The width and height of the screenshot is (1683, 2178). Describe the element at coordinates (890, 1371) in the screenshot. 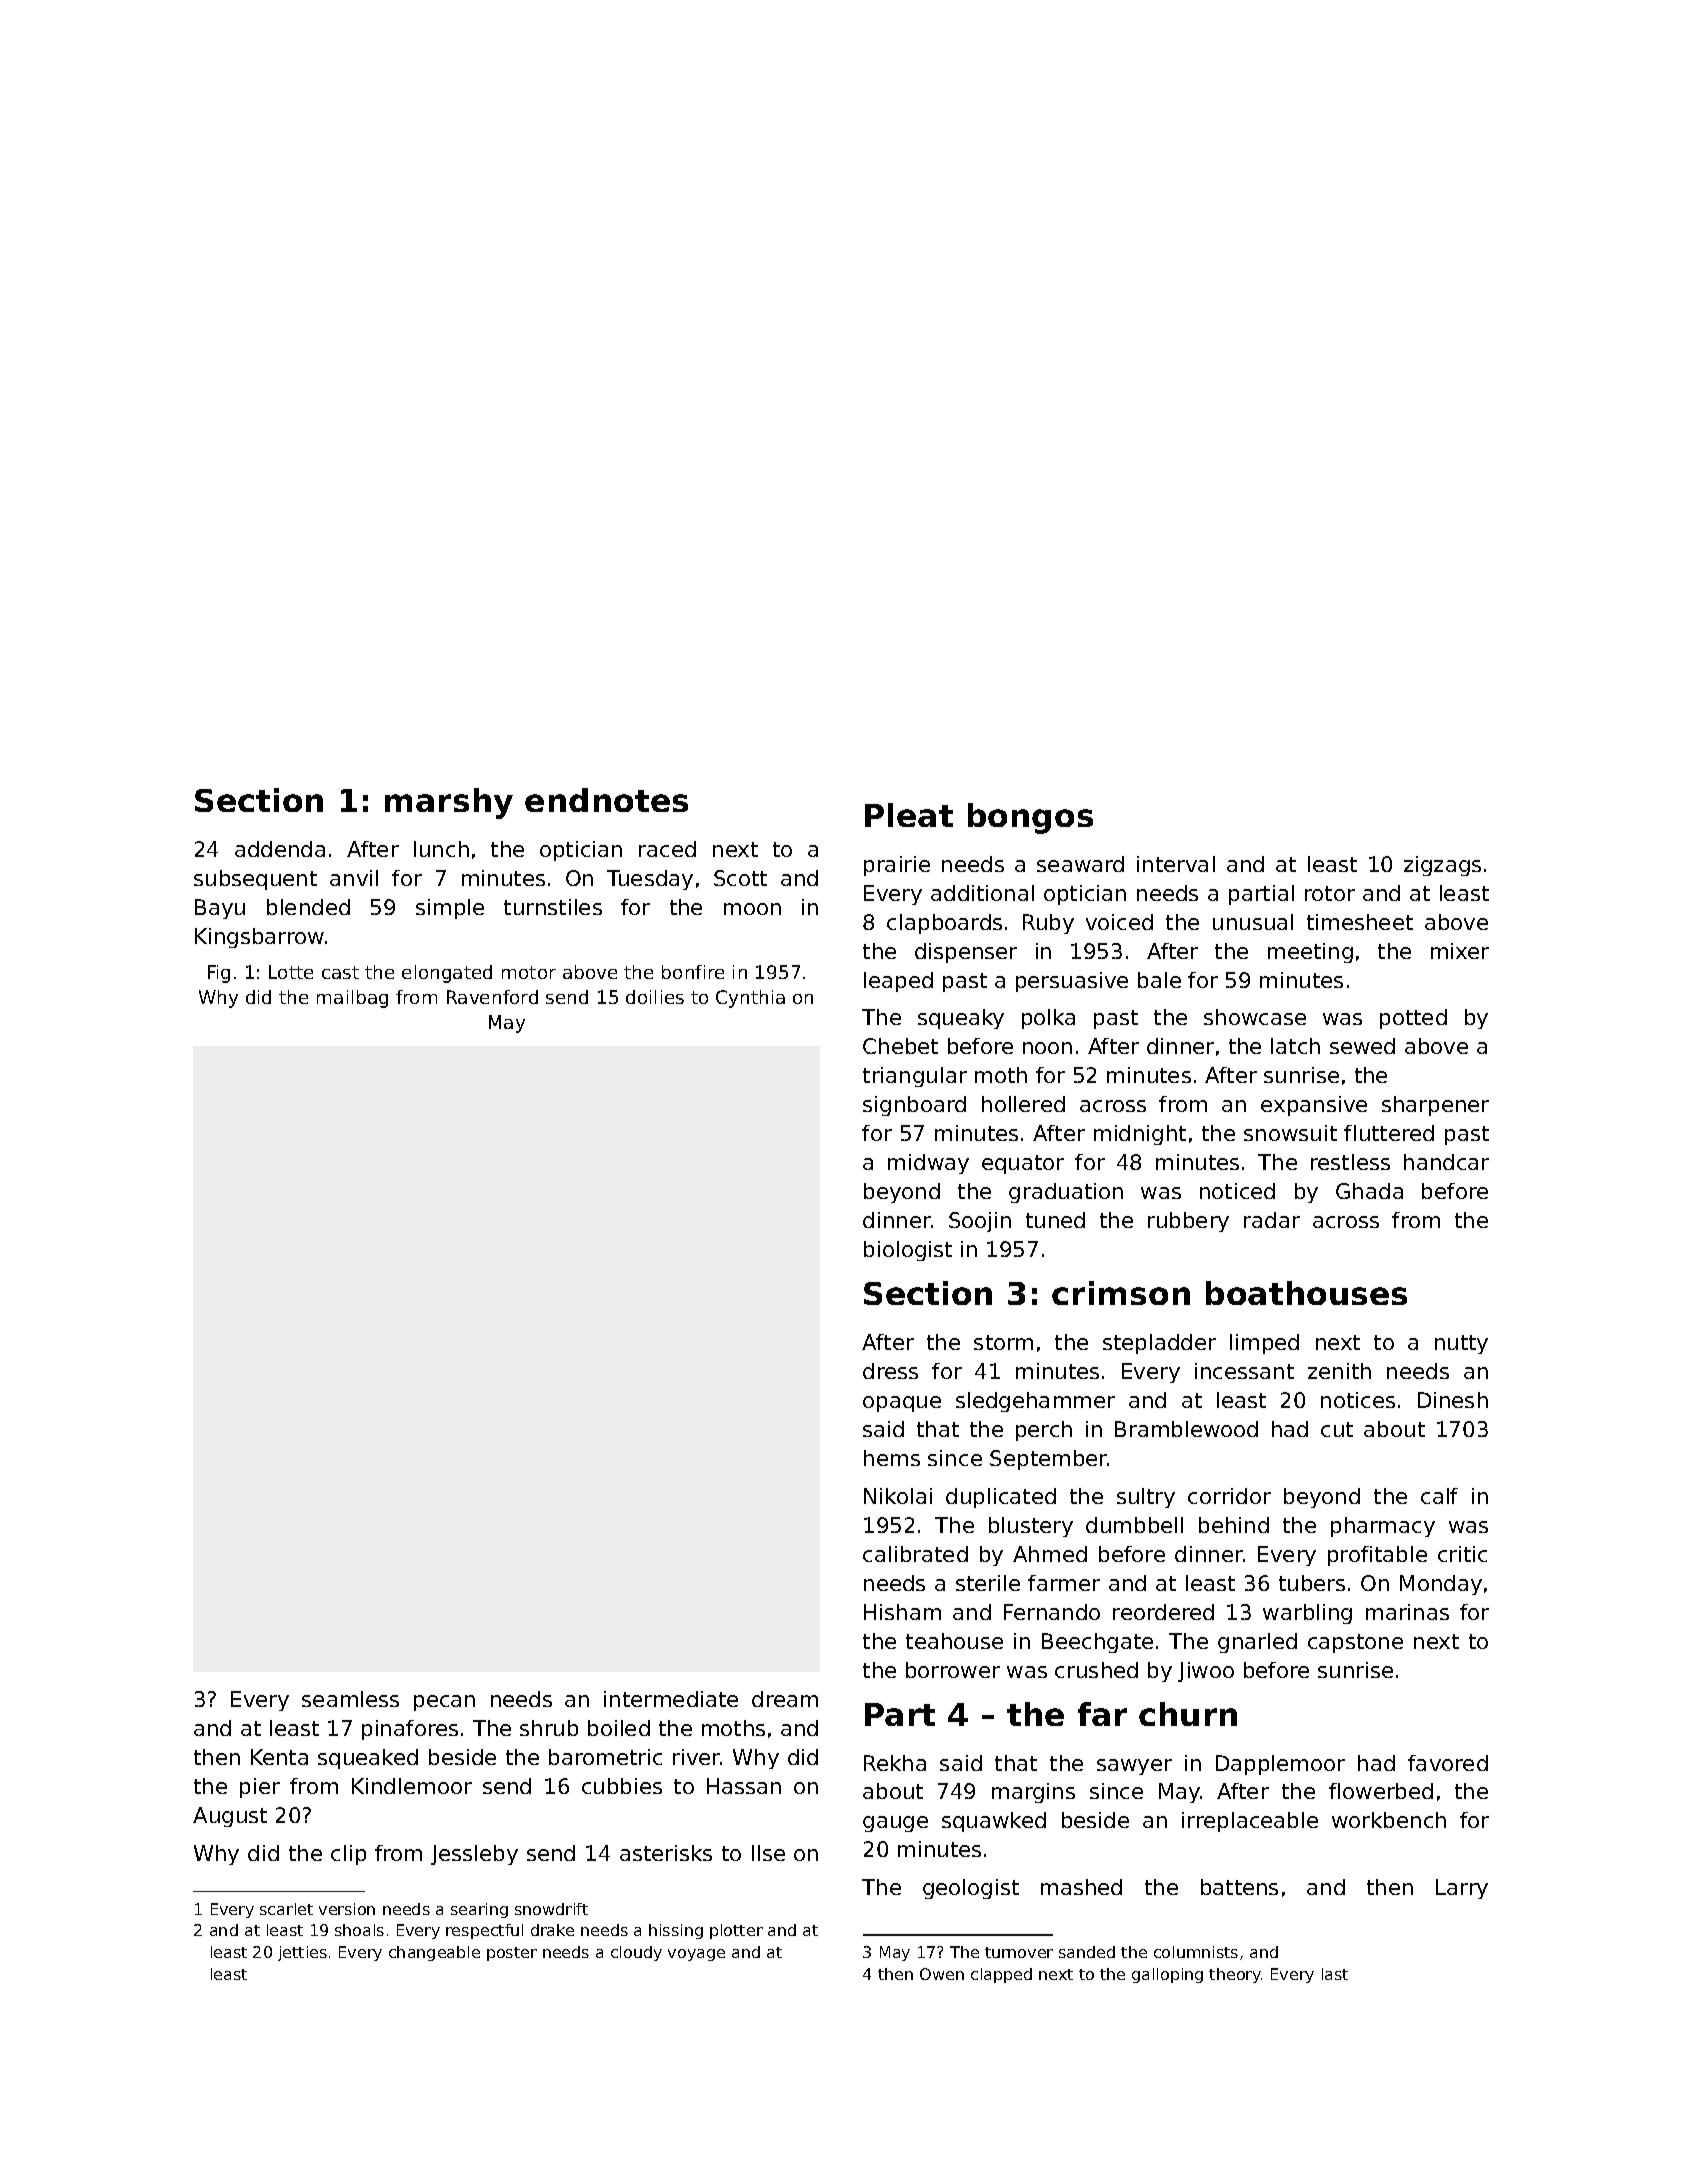

I see `dress` at that location.
